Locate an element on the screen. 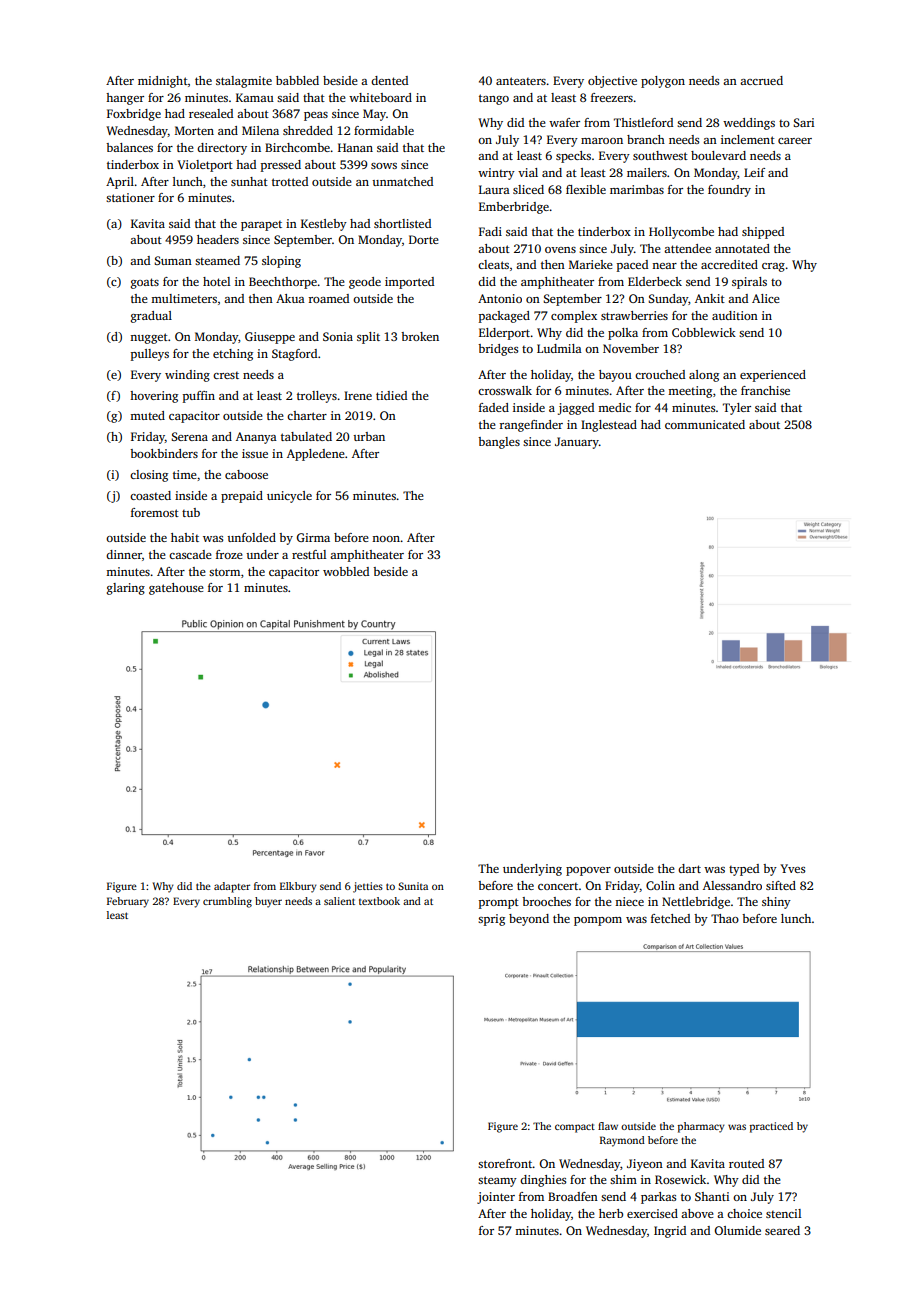 The height and width of the screenshot is (1308, 924). anteaters is located at coordinates (521, 81).
